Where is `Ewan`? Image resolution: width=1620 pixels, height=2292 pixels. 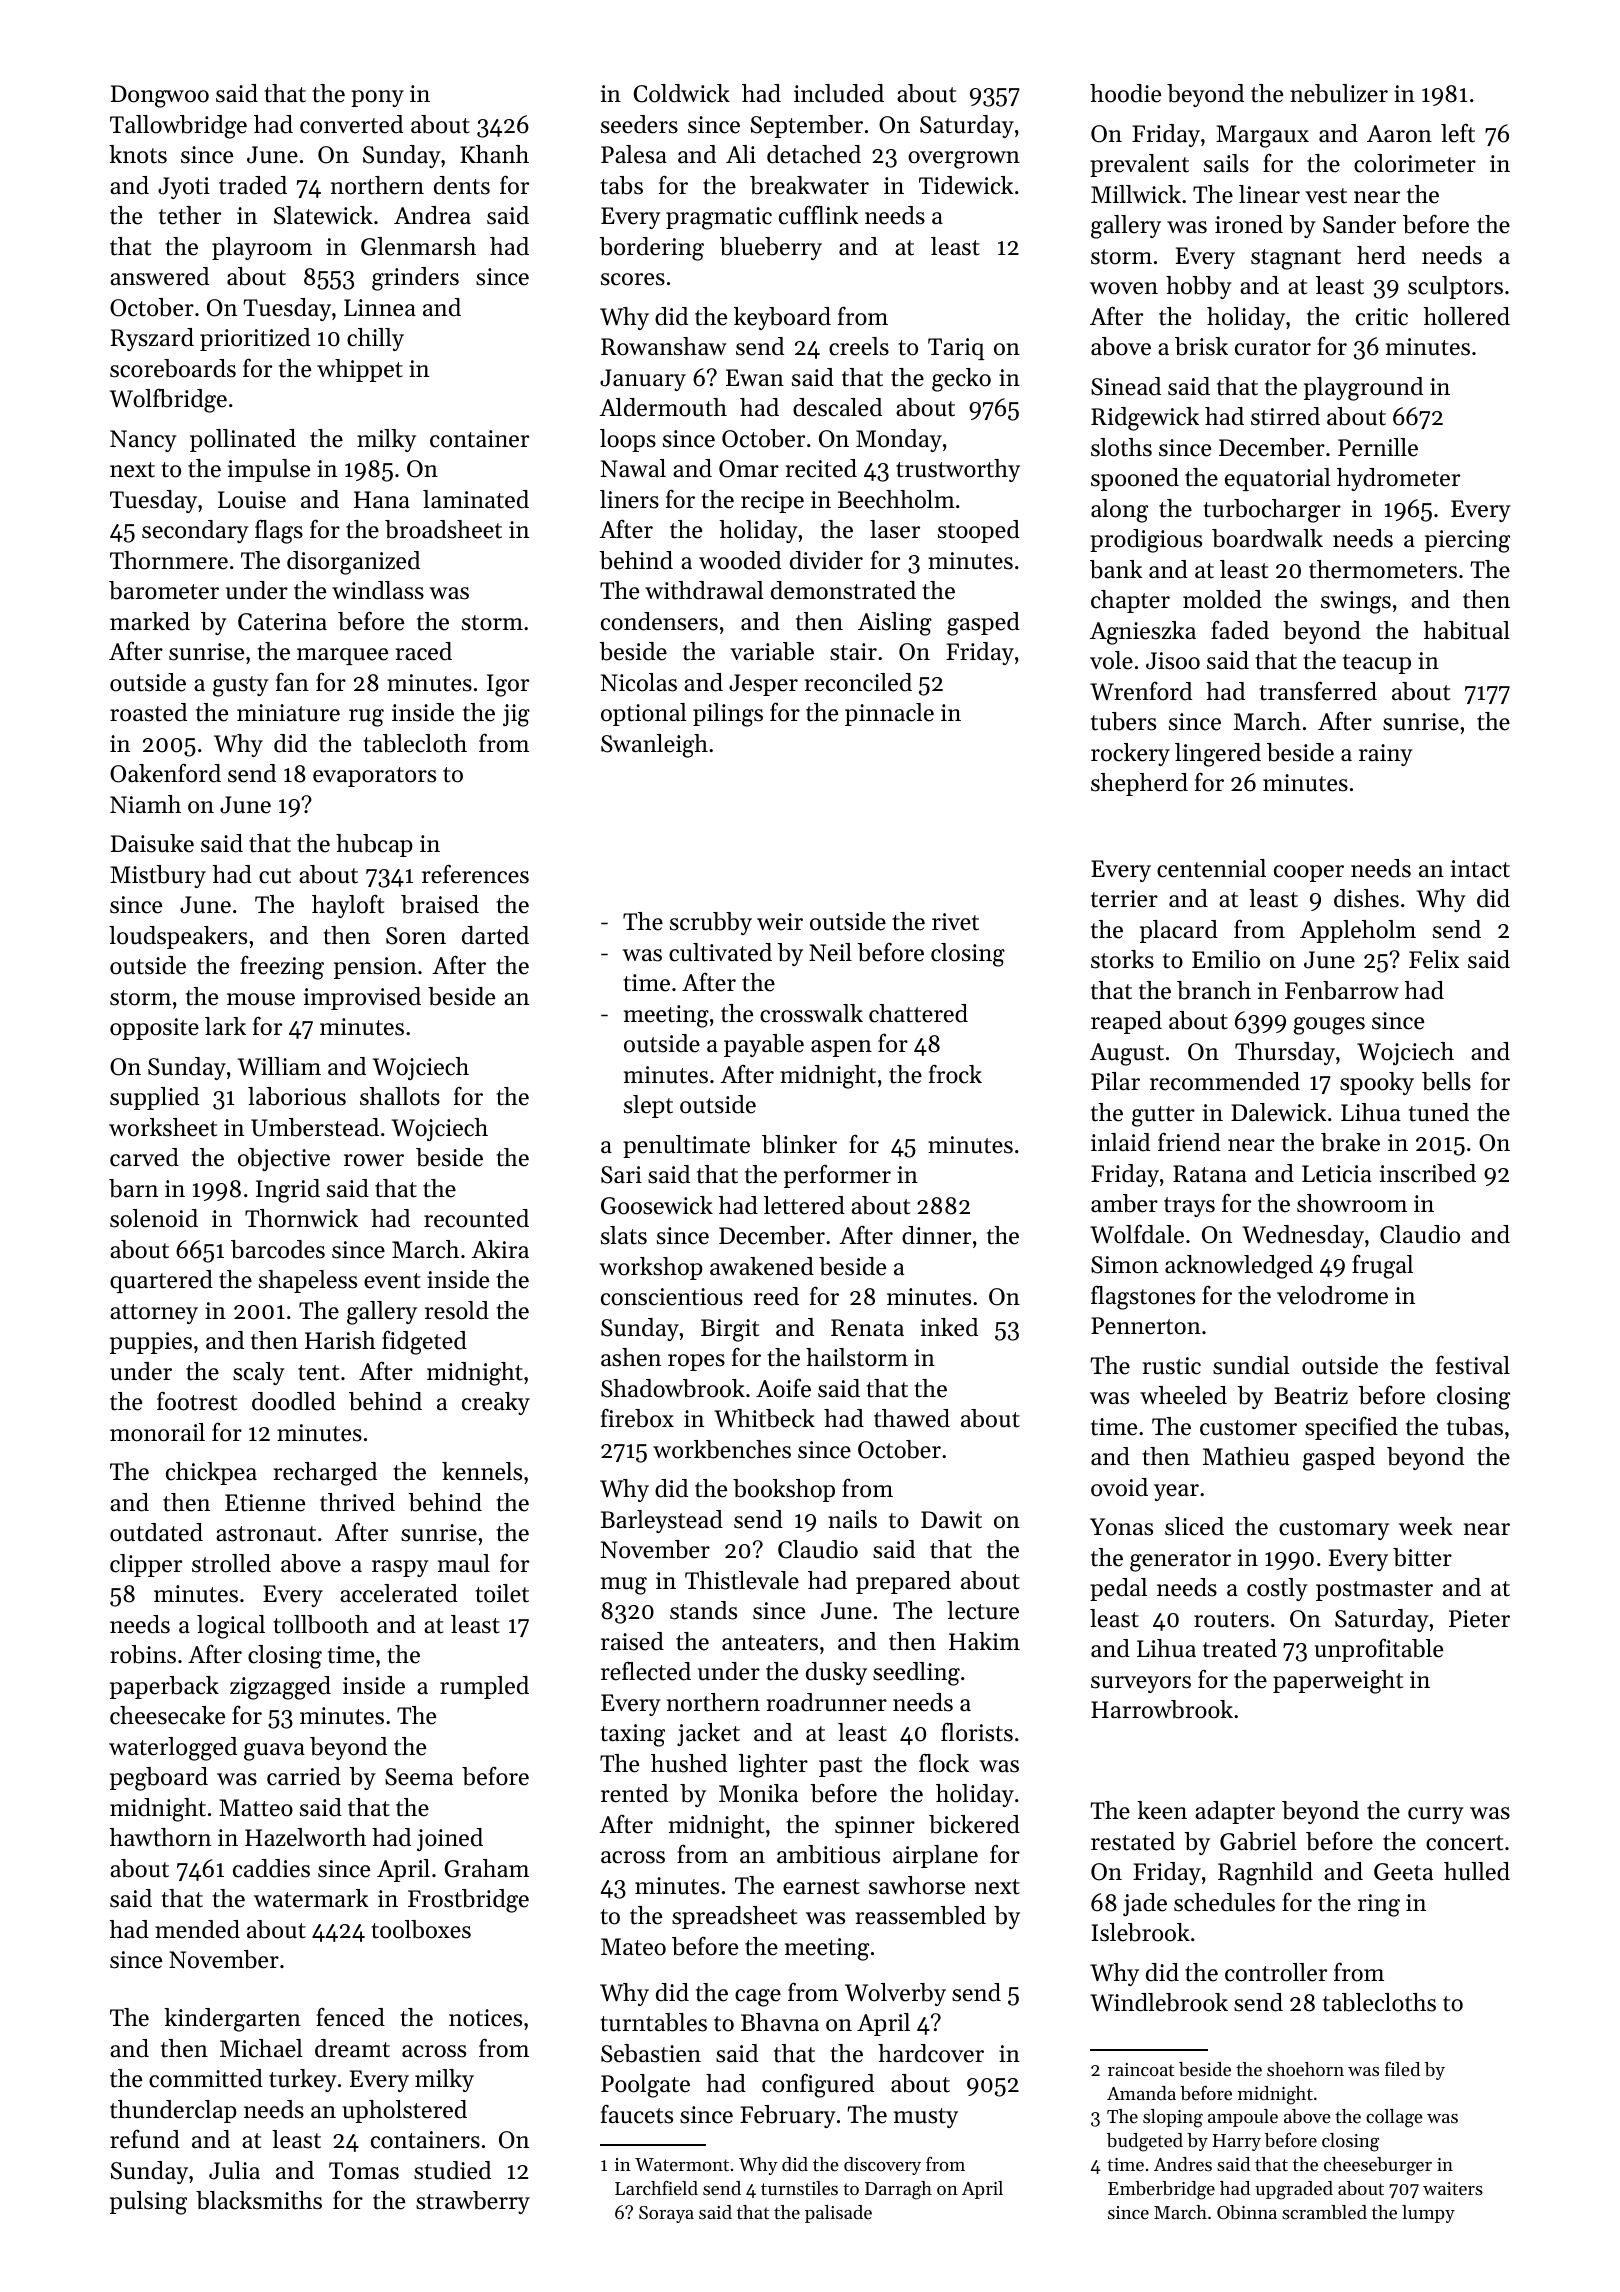 Ewan is located at coordinates (755, 377).
